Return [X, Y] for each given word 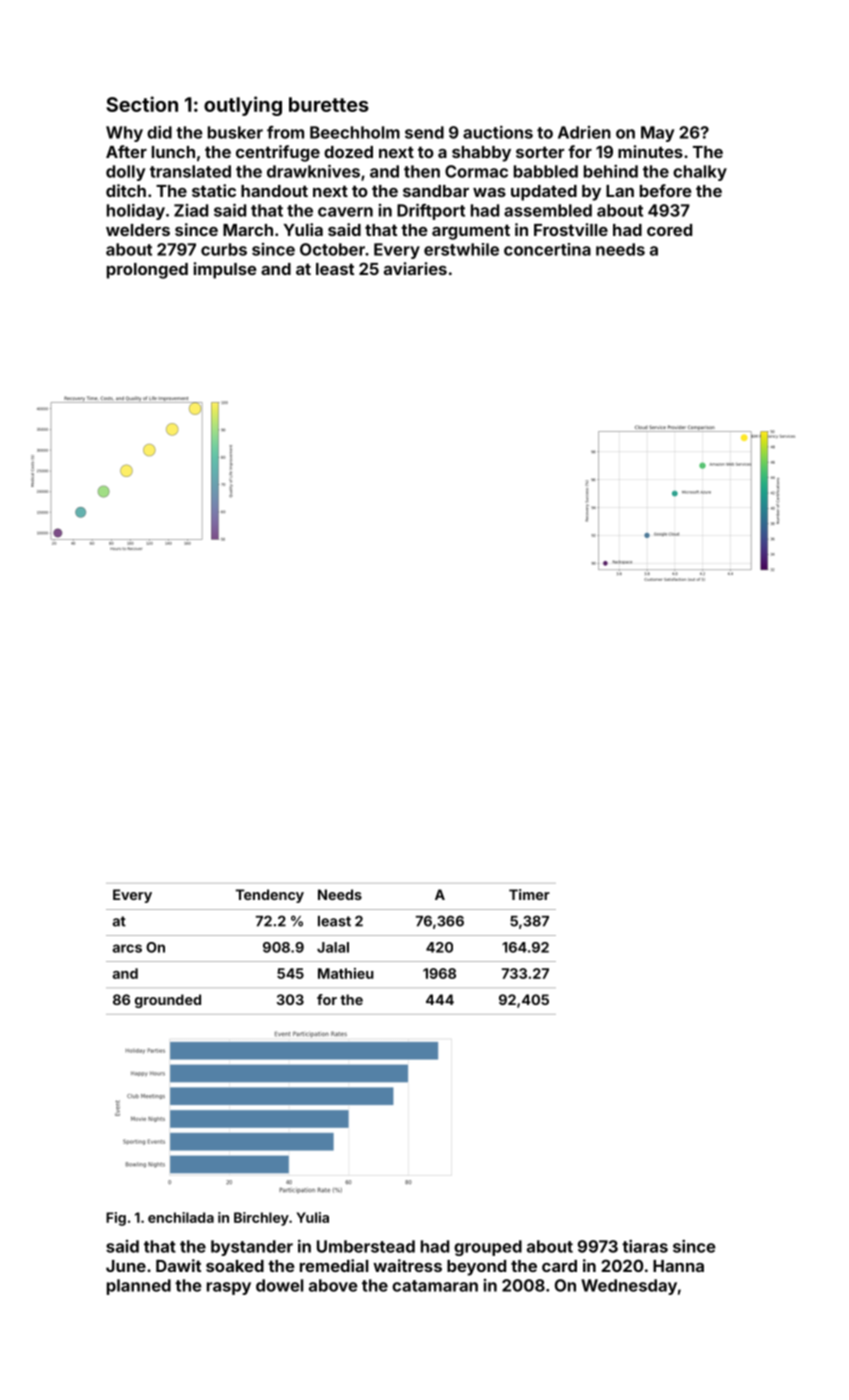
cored [669, 230]
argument [471, 232]
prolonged [147, 271]
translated [190, 171]
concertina [547, 249]
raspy [229, 1288]
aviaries [415, 268]
